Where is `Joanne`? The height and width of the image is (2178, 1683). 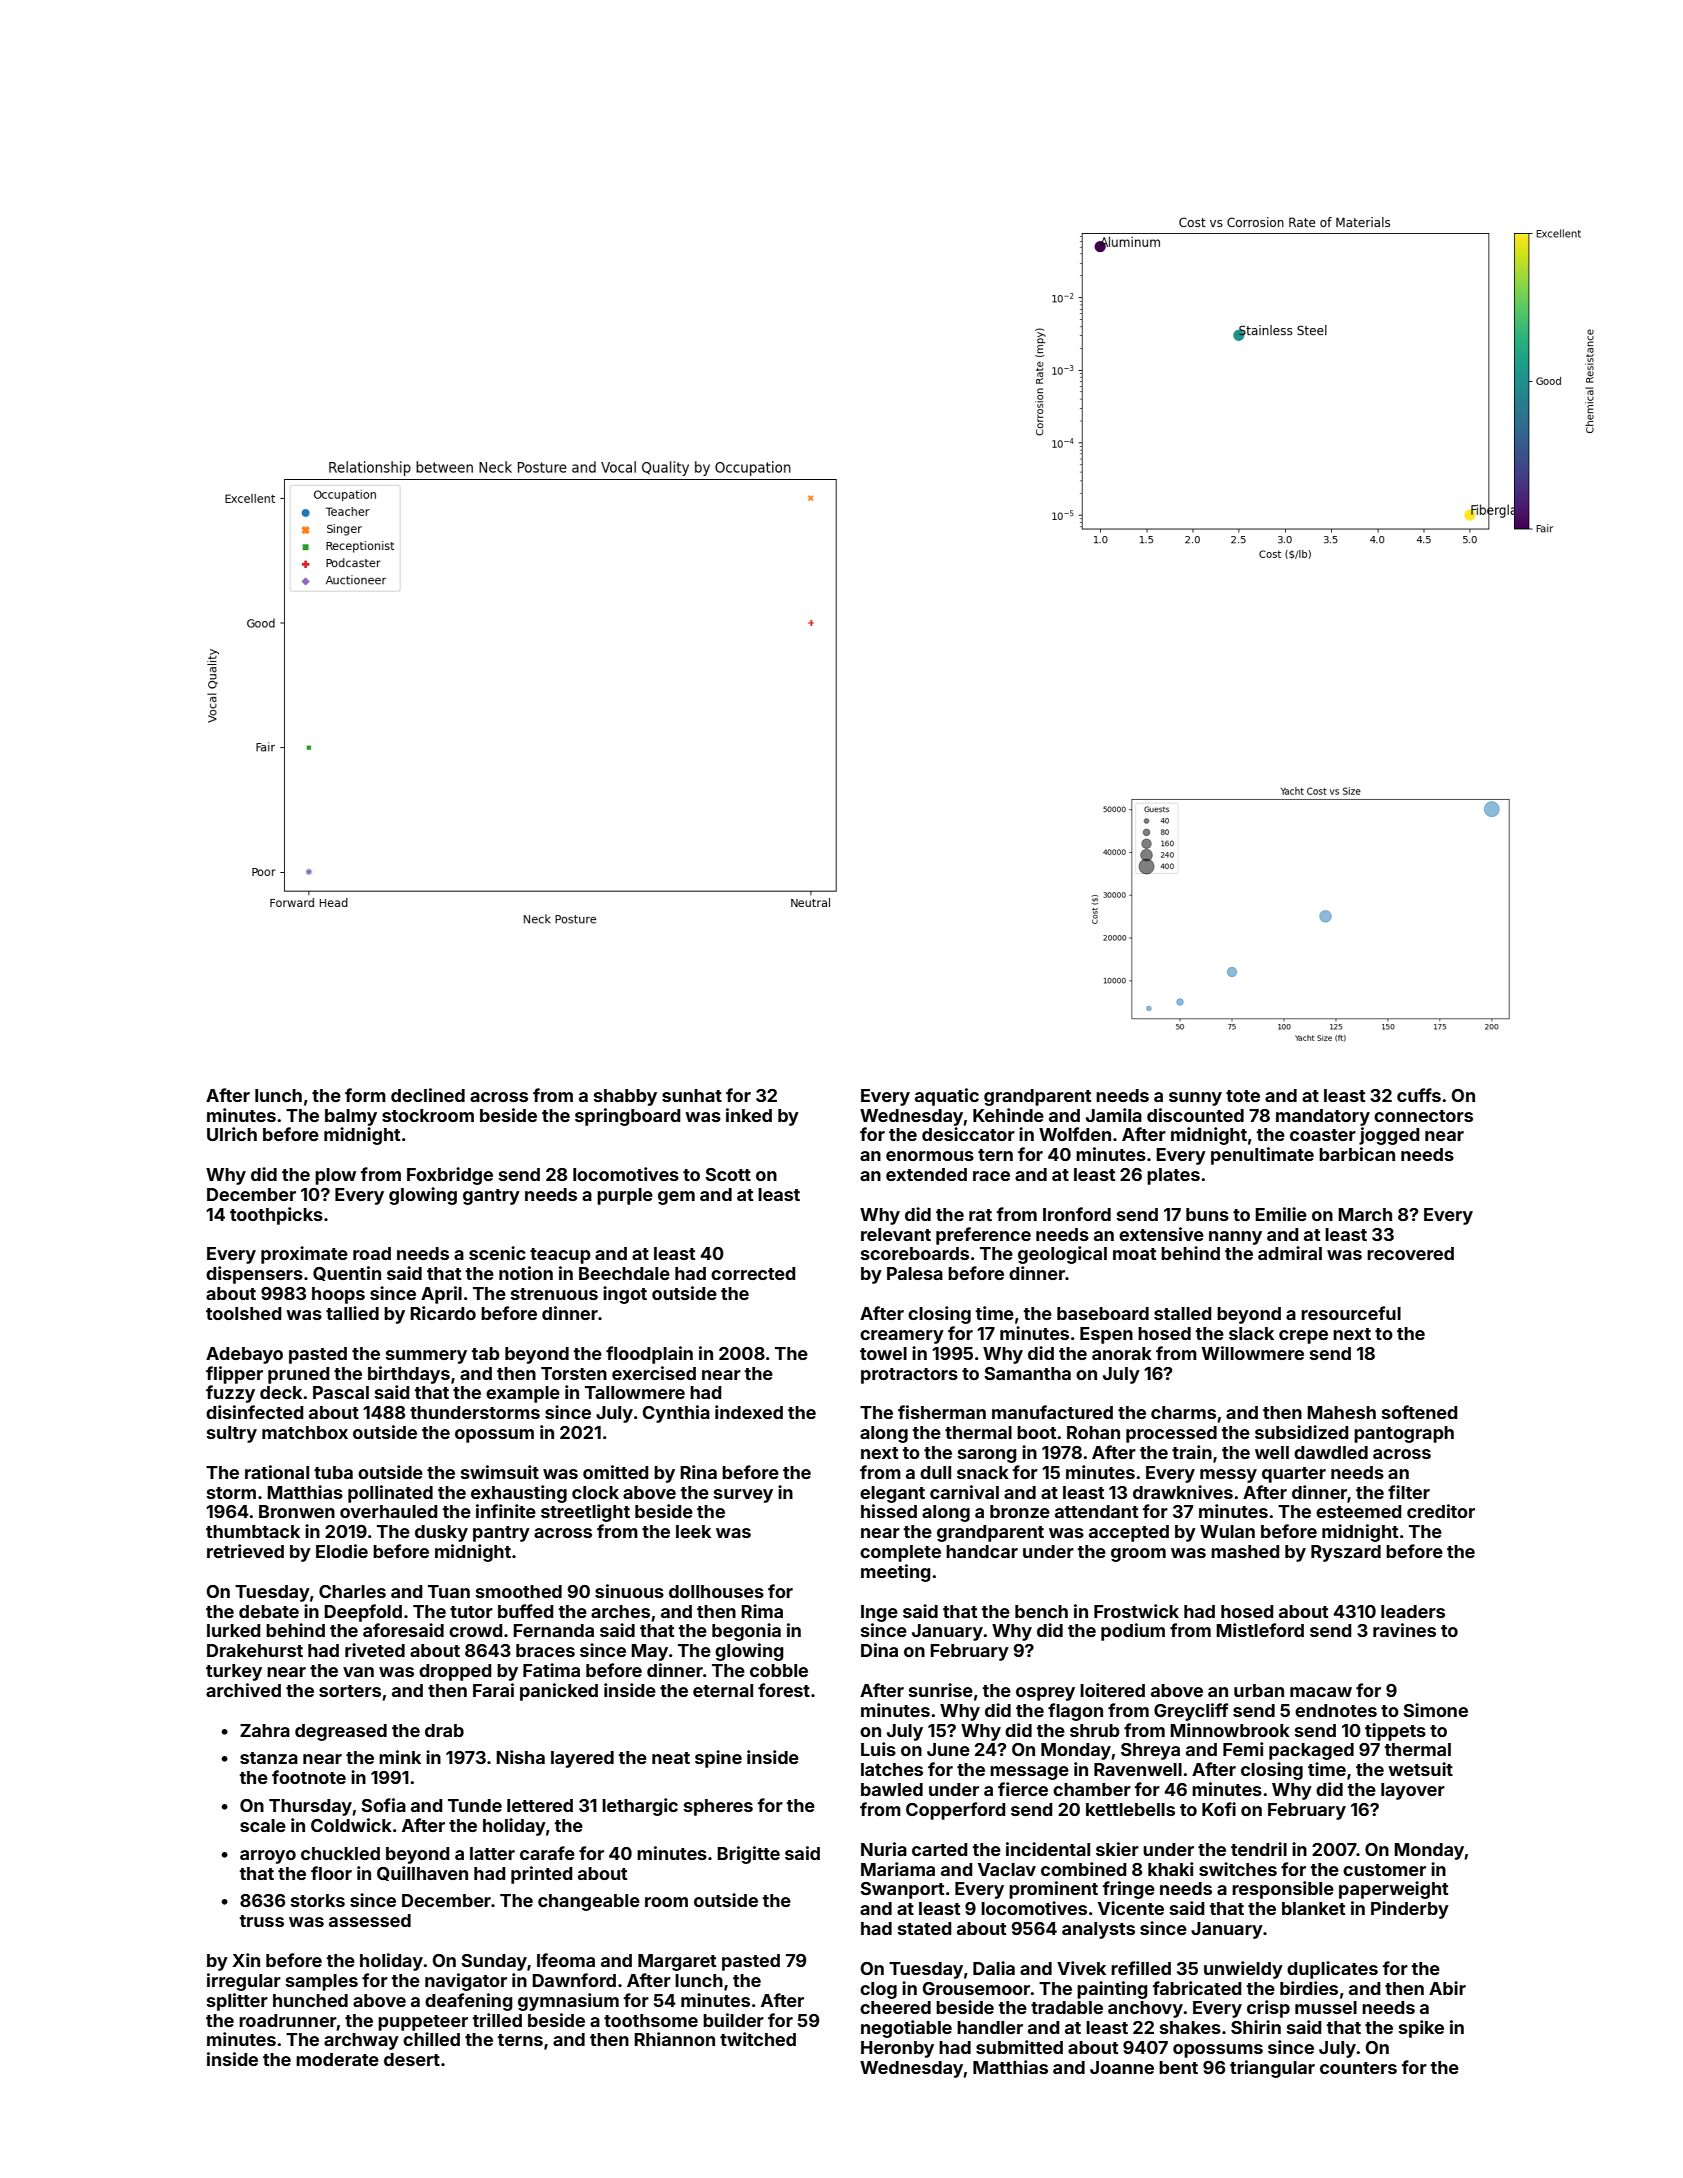
Joanne is located at coordinates (1122, 2067).
